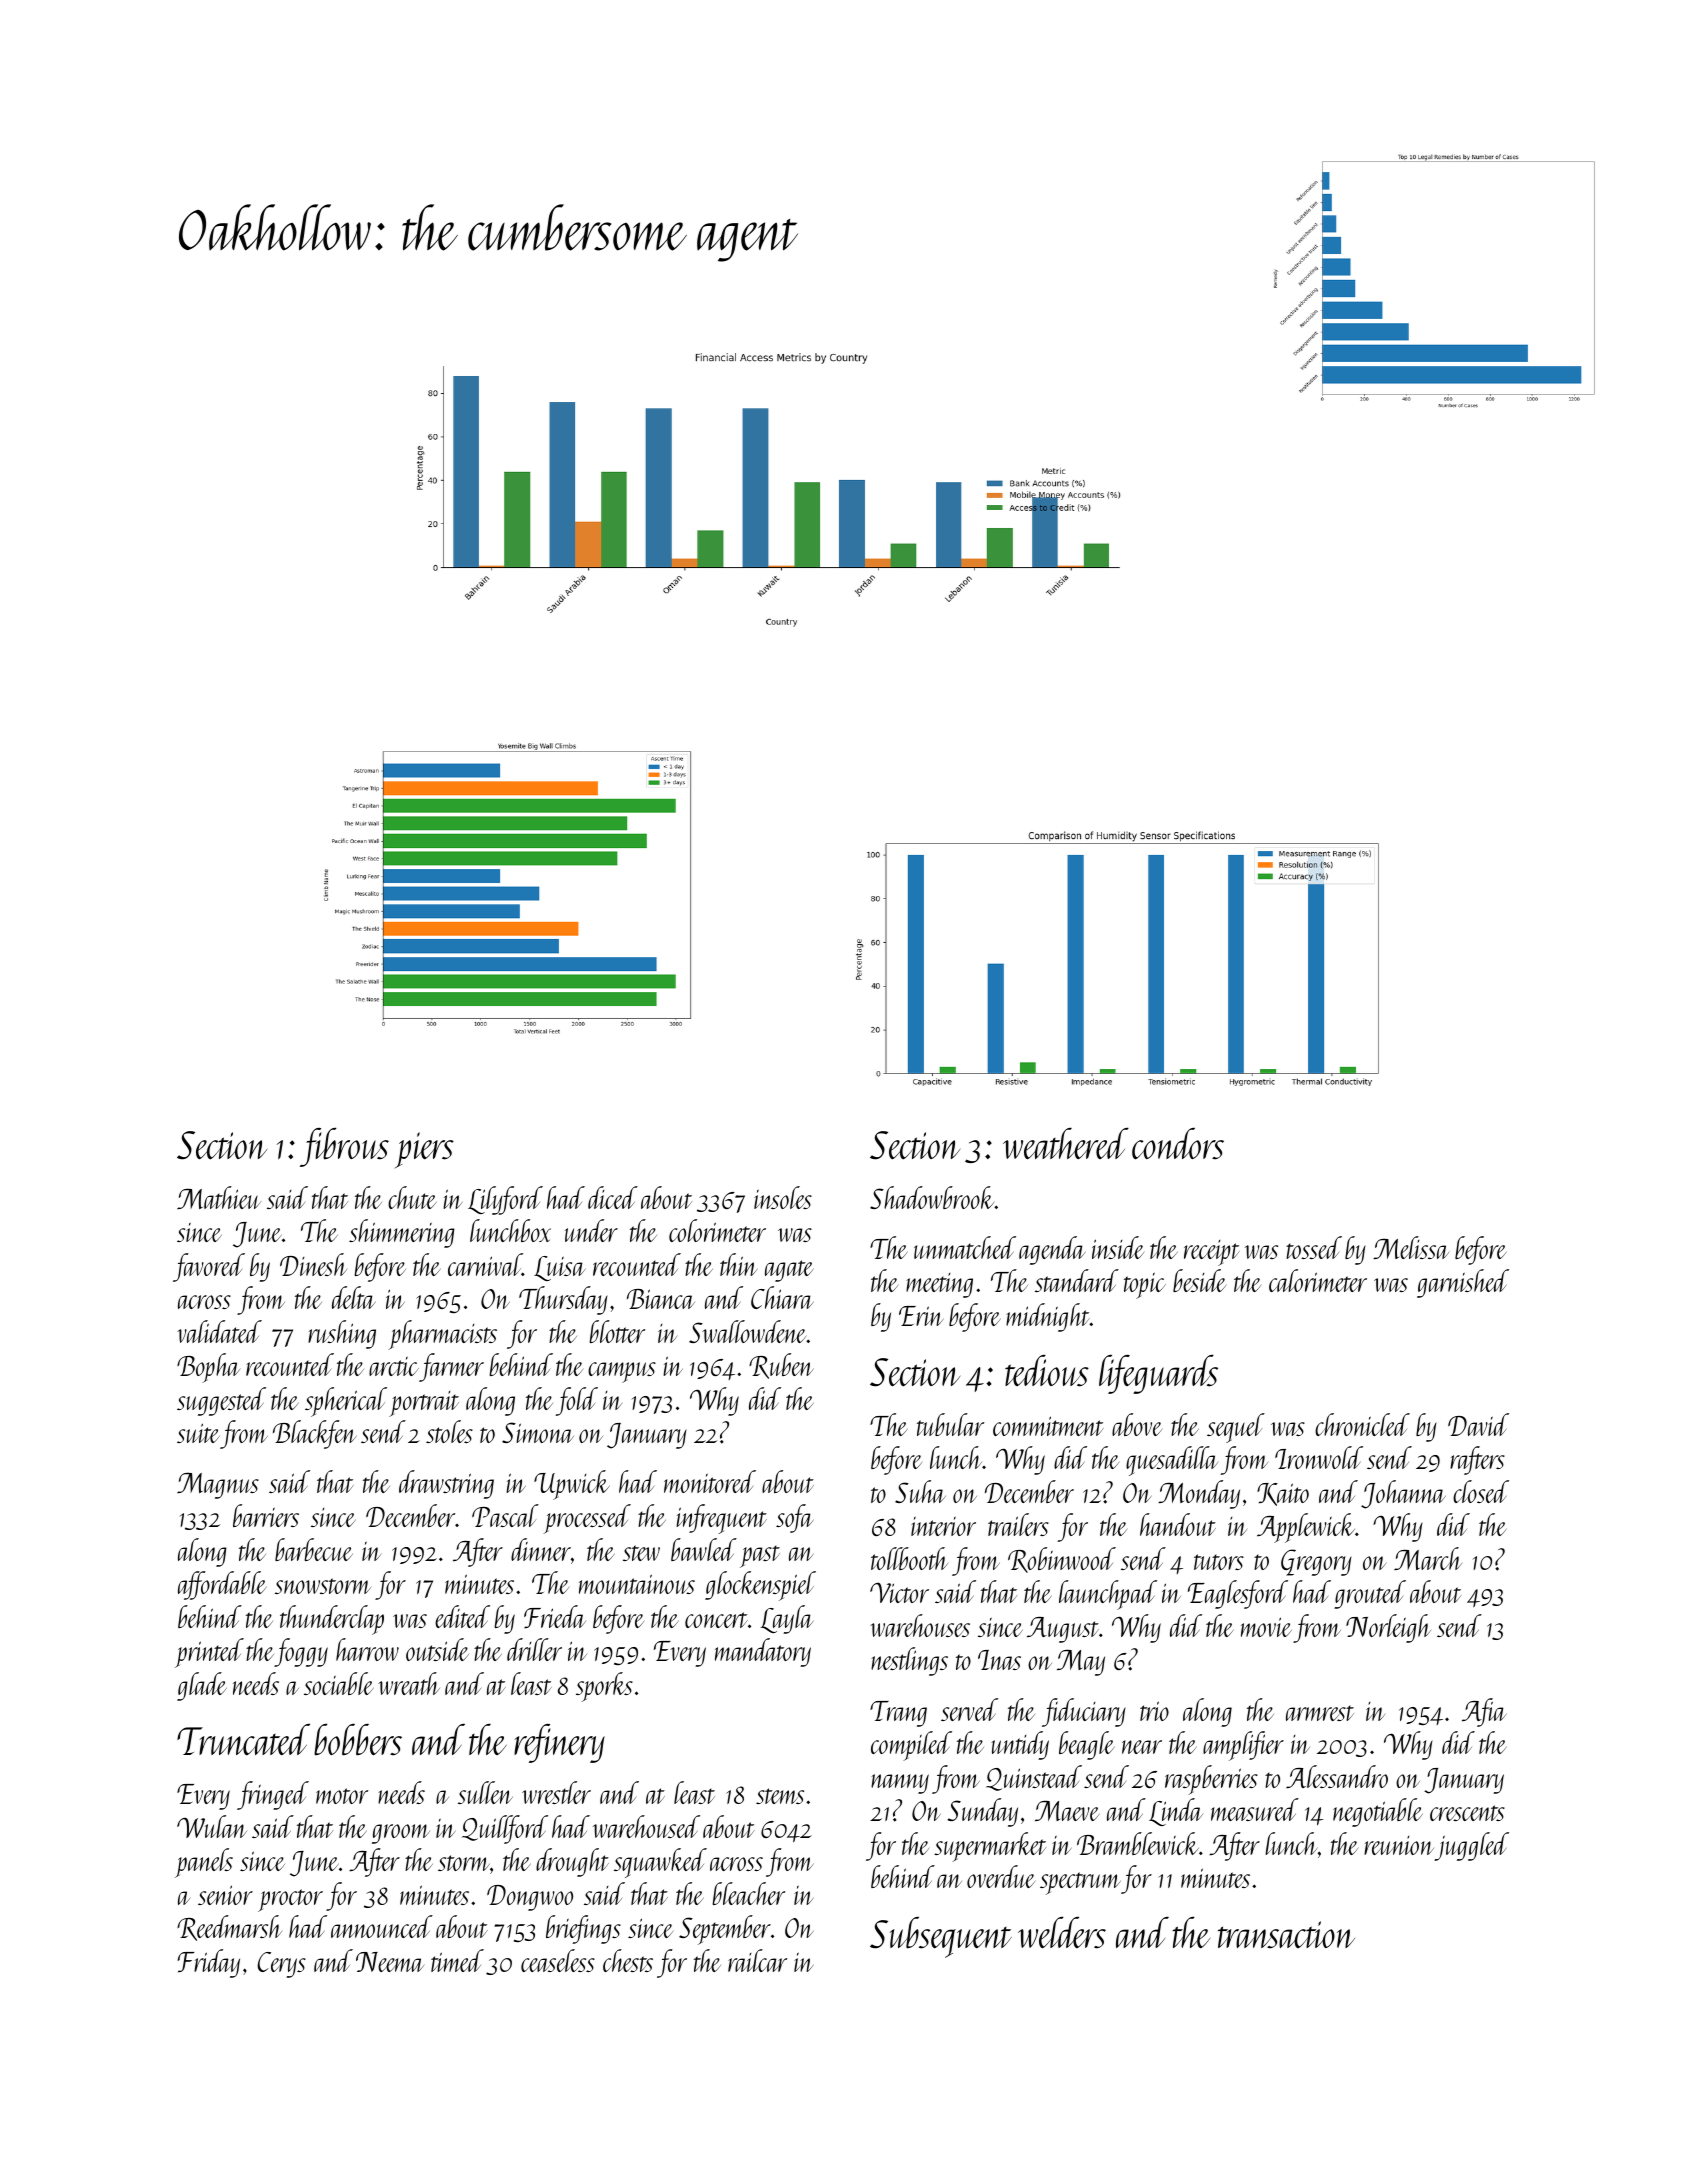  Describe the element at coordinates (1388, 1628) in the page. I see `Norleigh` at that location.
